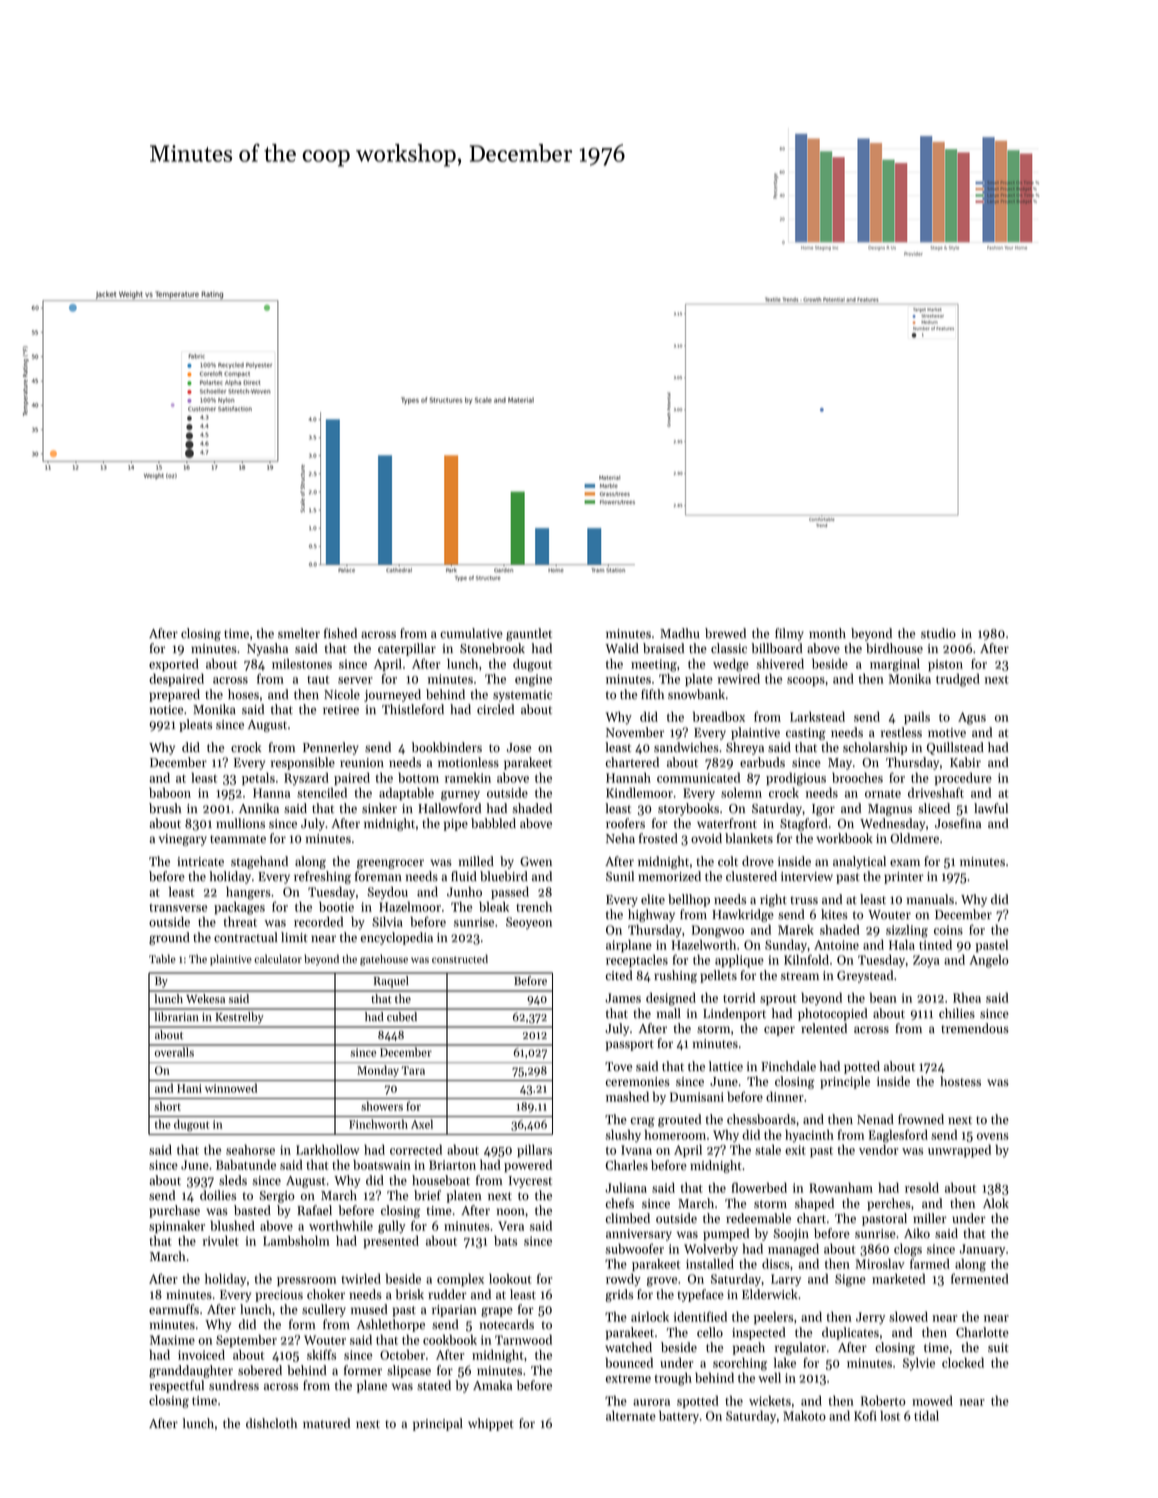 The width and height of the page is (1158, 1498). What do you see at coordinates (689, 900) in the page?
I see `bellhop` at bounding box center [689, 900].
